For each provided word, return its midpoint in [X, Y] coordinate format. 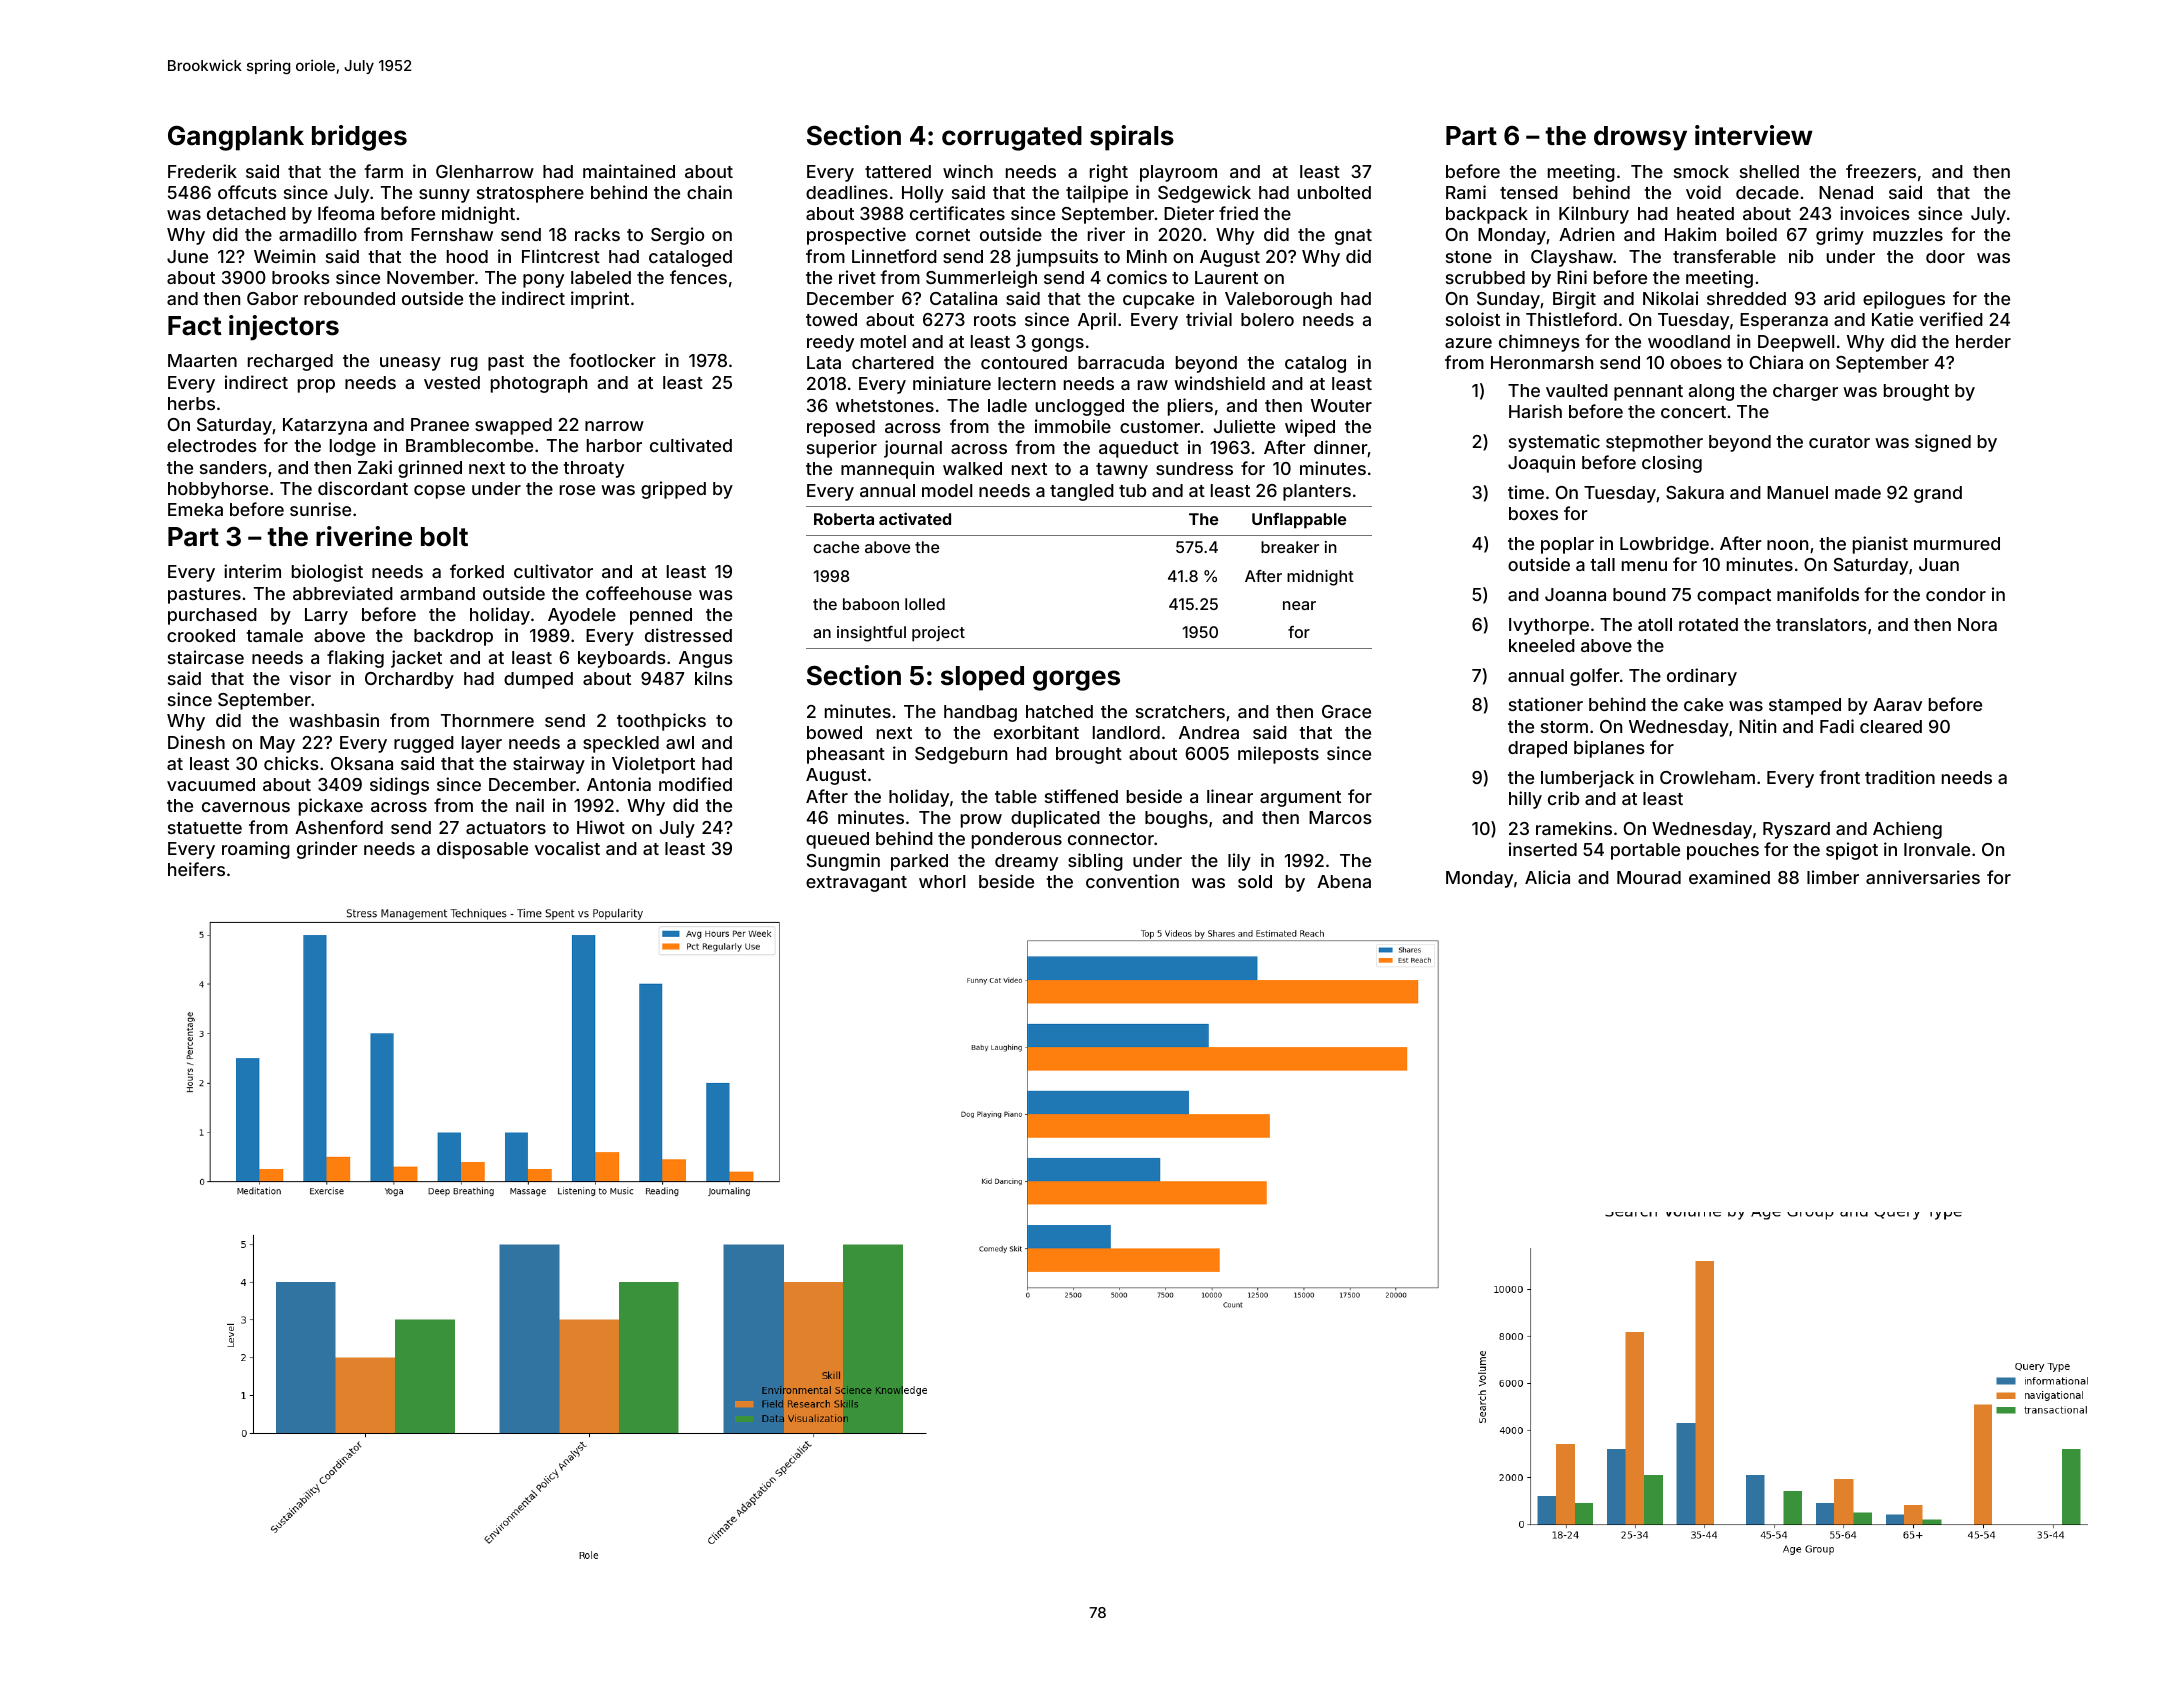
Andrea [1209, 732]
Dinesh [196, 742]
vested [452, 382]
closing [1672, 464]
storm [1564, 727]
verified [1951, 319]
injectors [284, 328]
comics [1137, 277]
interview [1754, 135]
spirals [1132, 138]
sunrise [320, 509]
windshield [1219, 383]
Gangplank [236, 138]
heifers [196, 869]
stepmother [1654, 443]
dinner [1341, 448]
